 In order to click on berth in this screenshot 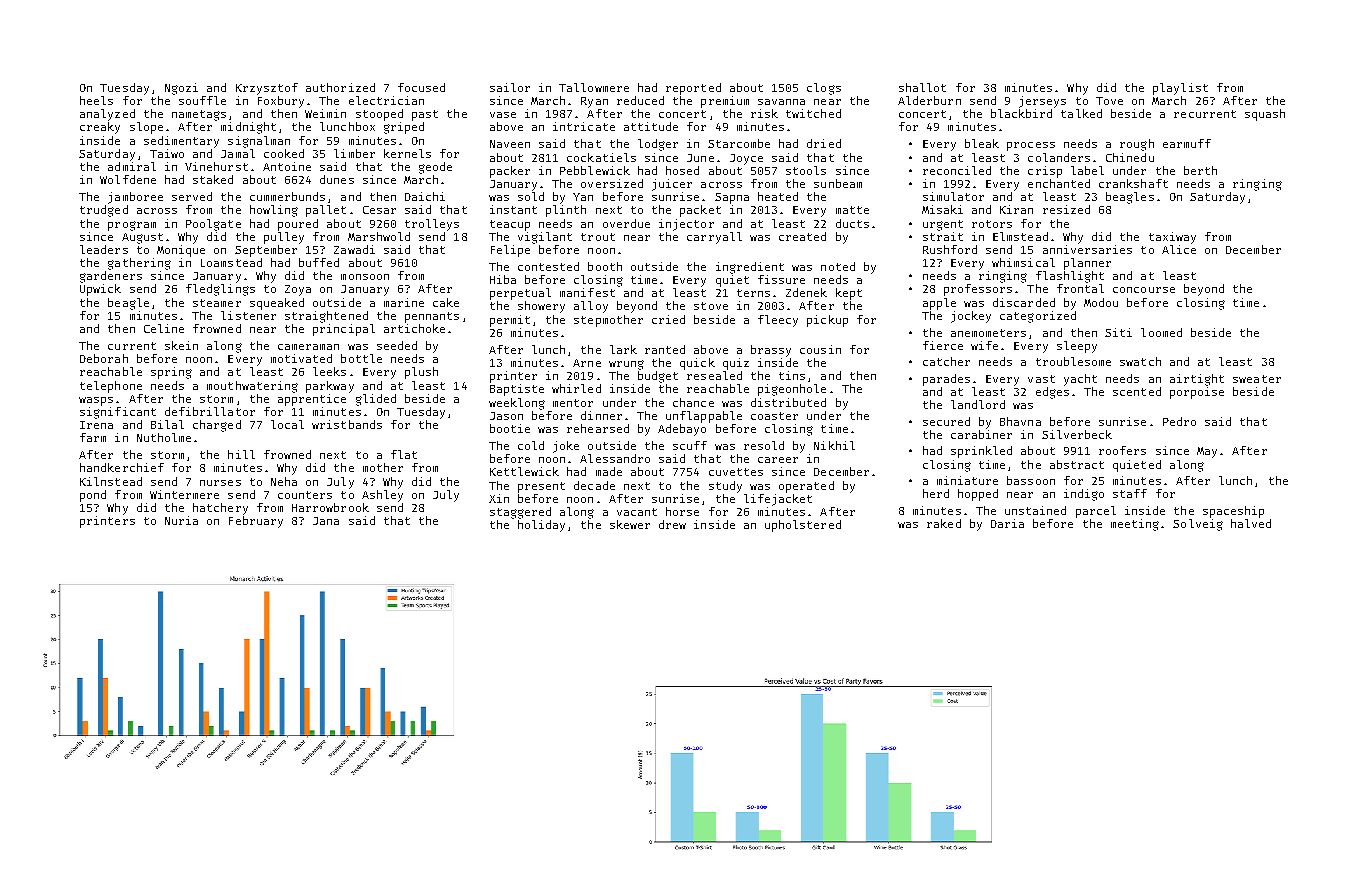, I will do `click(1200, 170)`.
